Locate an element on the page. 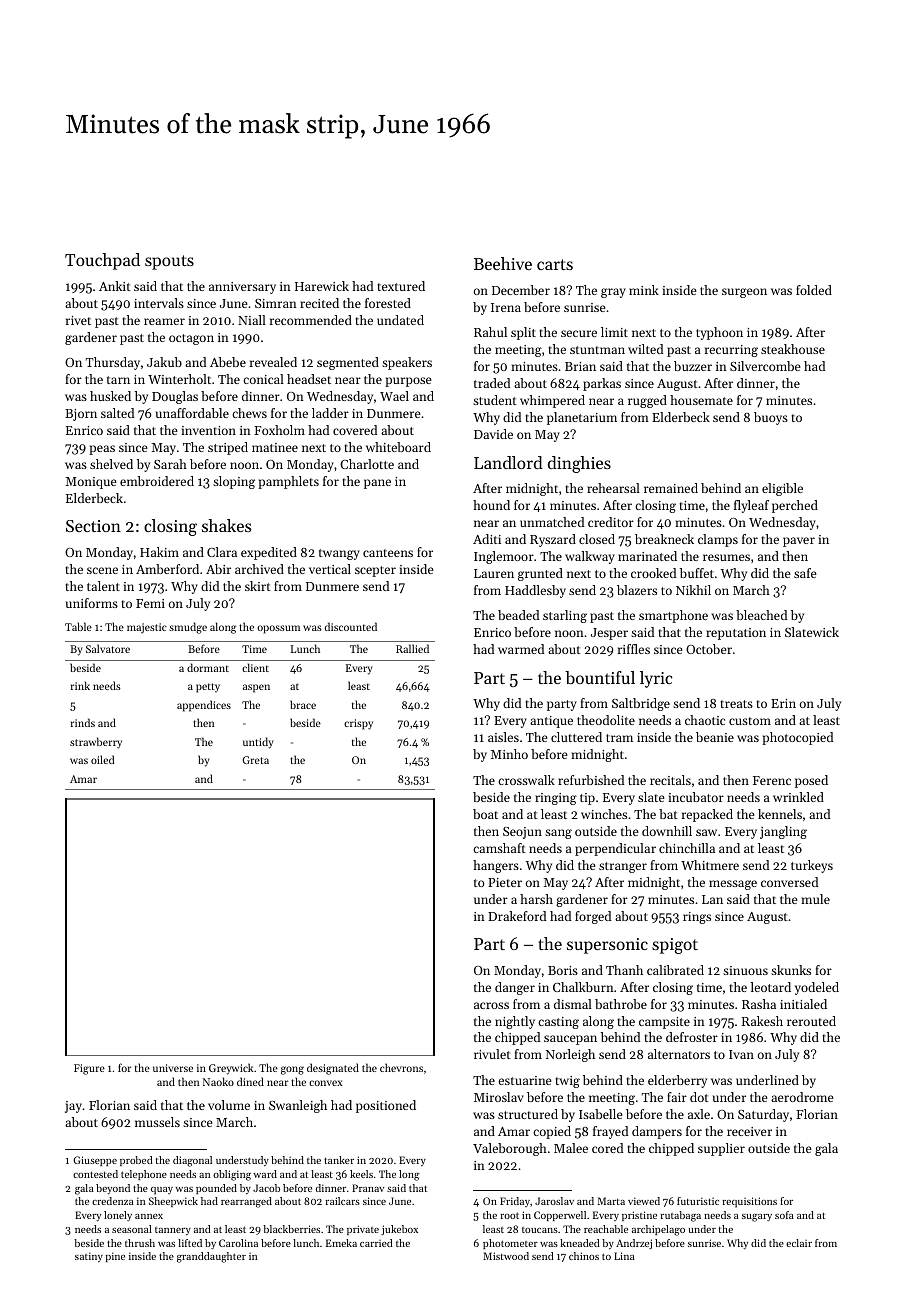  Figure is located at coordinates (89, 1069).
